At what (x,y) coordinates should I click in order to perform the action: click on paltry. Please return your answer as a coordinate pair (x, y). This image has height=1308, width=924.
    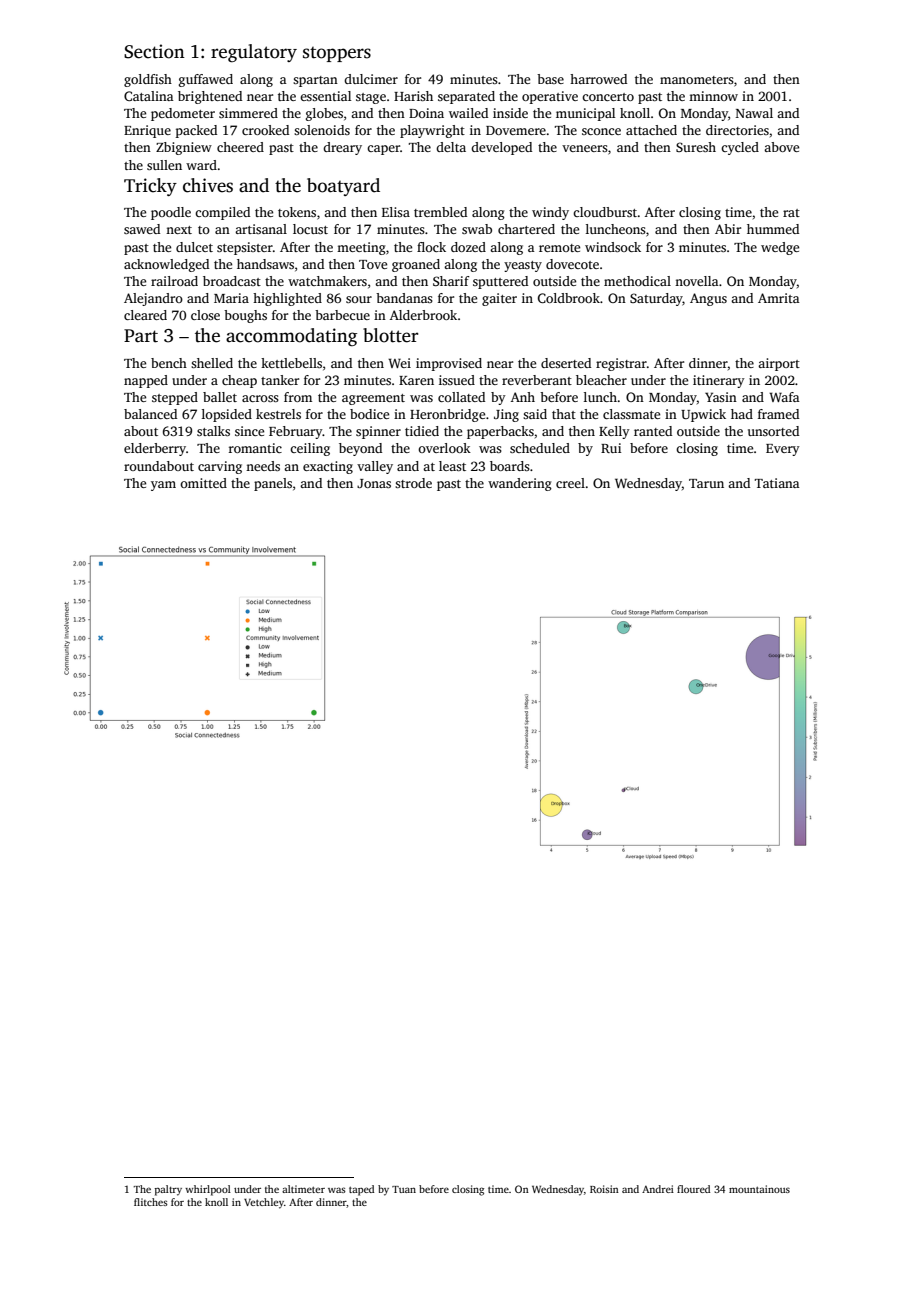
    Looking at the image, I should click on (168, 1190).
